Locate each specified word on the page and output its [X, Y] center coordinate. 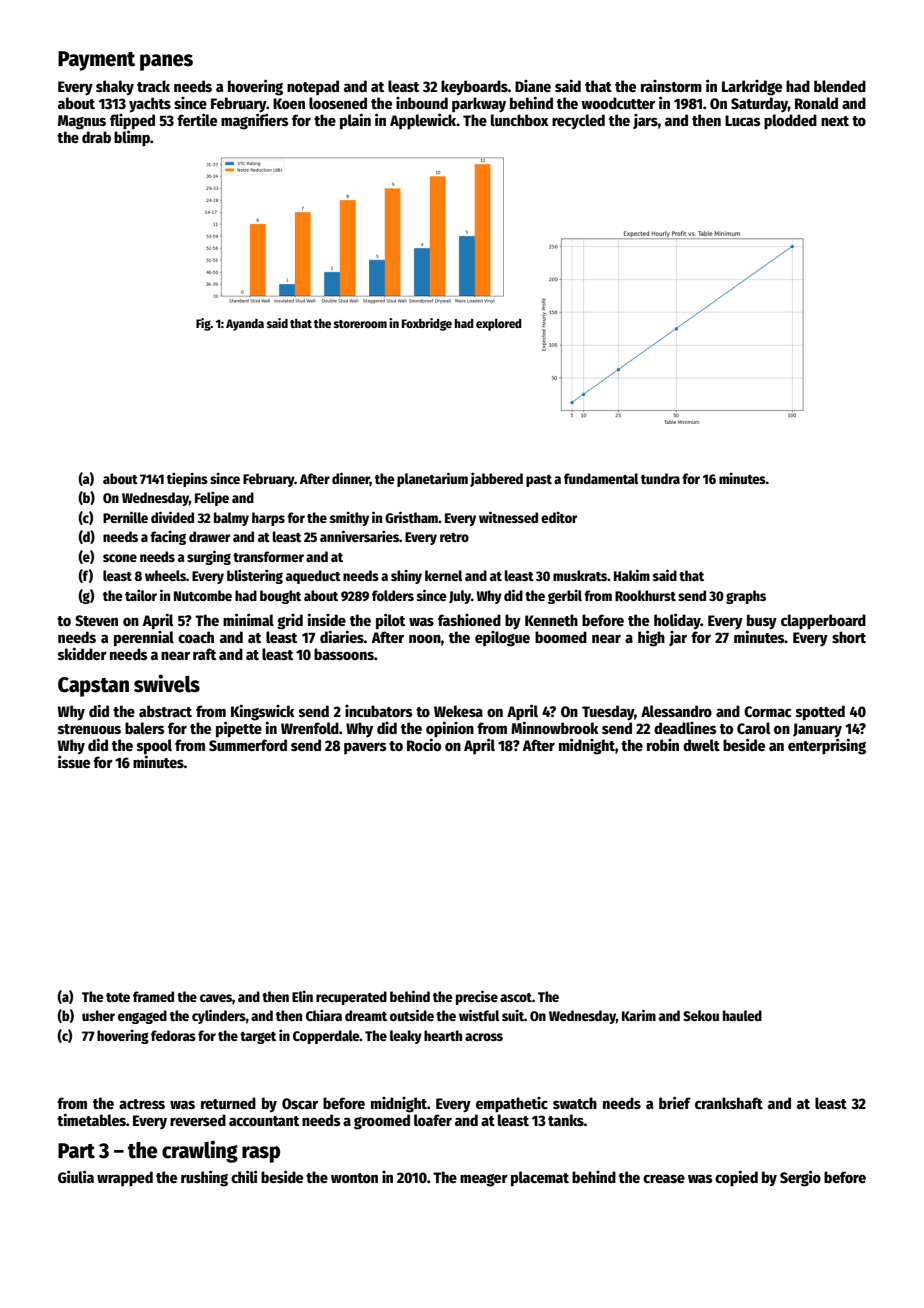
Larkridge [752, 88]
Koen [289, 103]
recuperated [351, 998]
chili [244, 1176]
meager [484, 1180]
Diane [533, 86]
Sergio [800, 1178]
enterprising [827, 746]
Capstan [93, 687]
